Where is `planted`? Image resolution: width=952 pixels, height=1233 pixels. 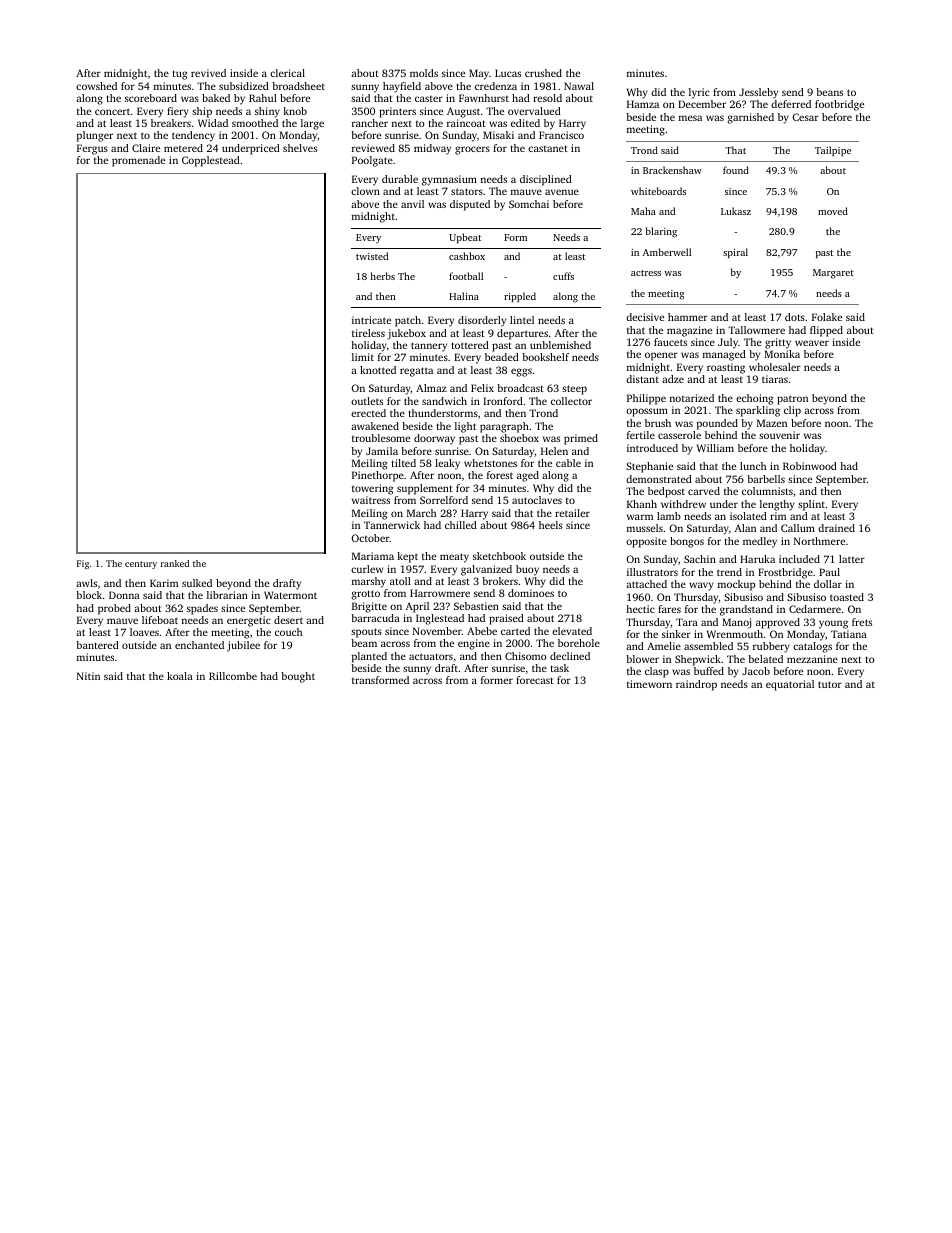
planted is located at coordinates (369, 657).
